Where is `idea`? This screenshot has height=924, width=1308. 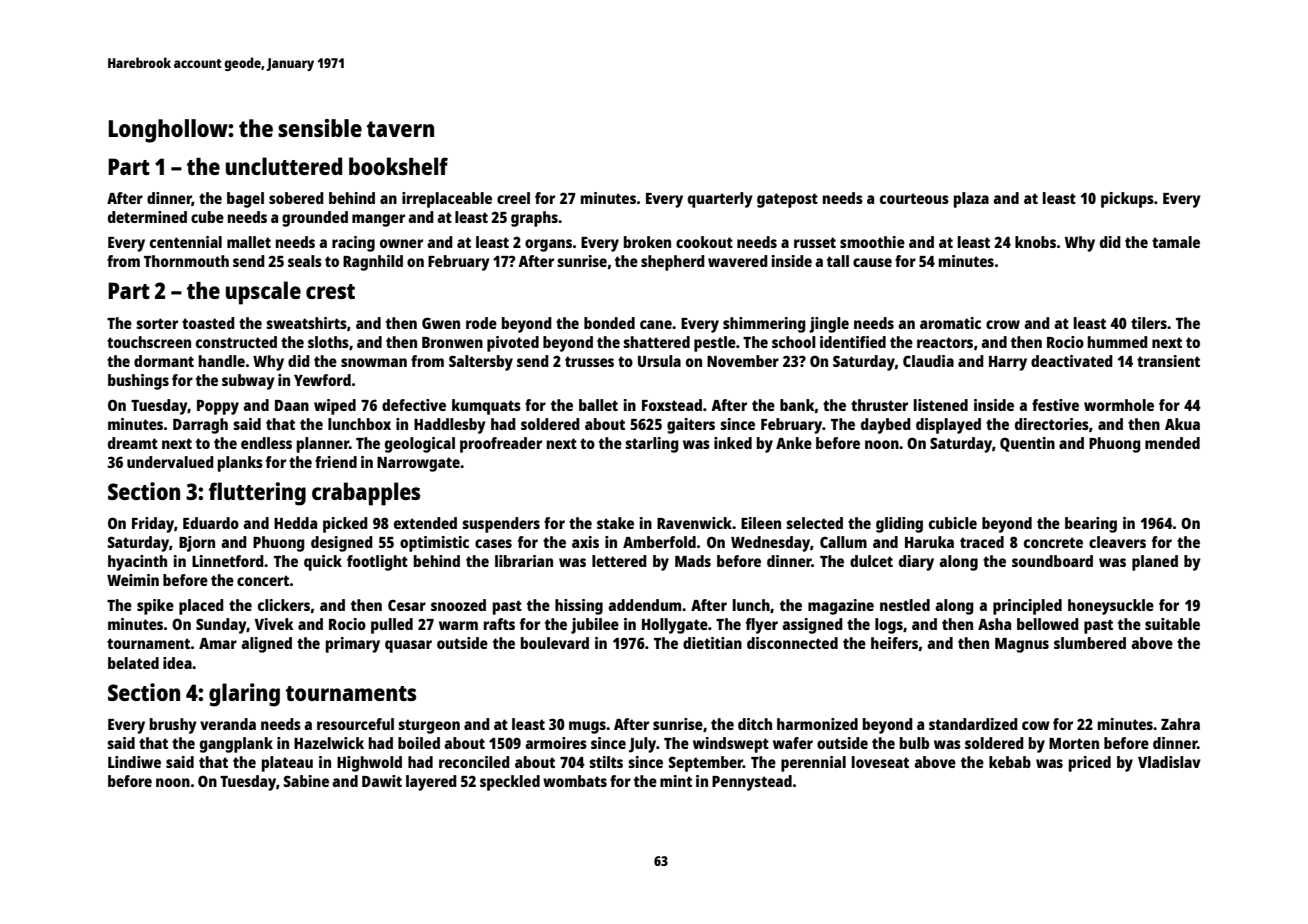
idea is located at coordinates (177, 663).
